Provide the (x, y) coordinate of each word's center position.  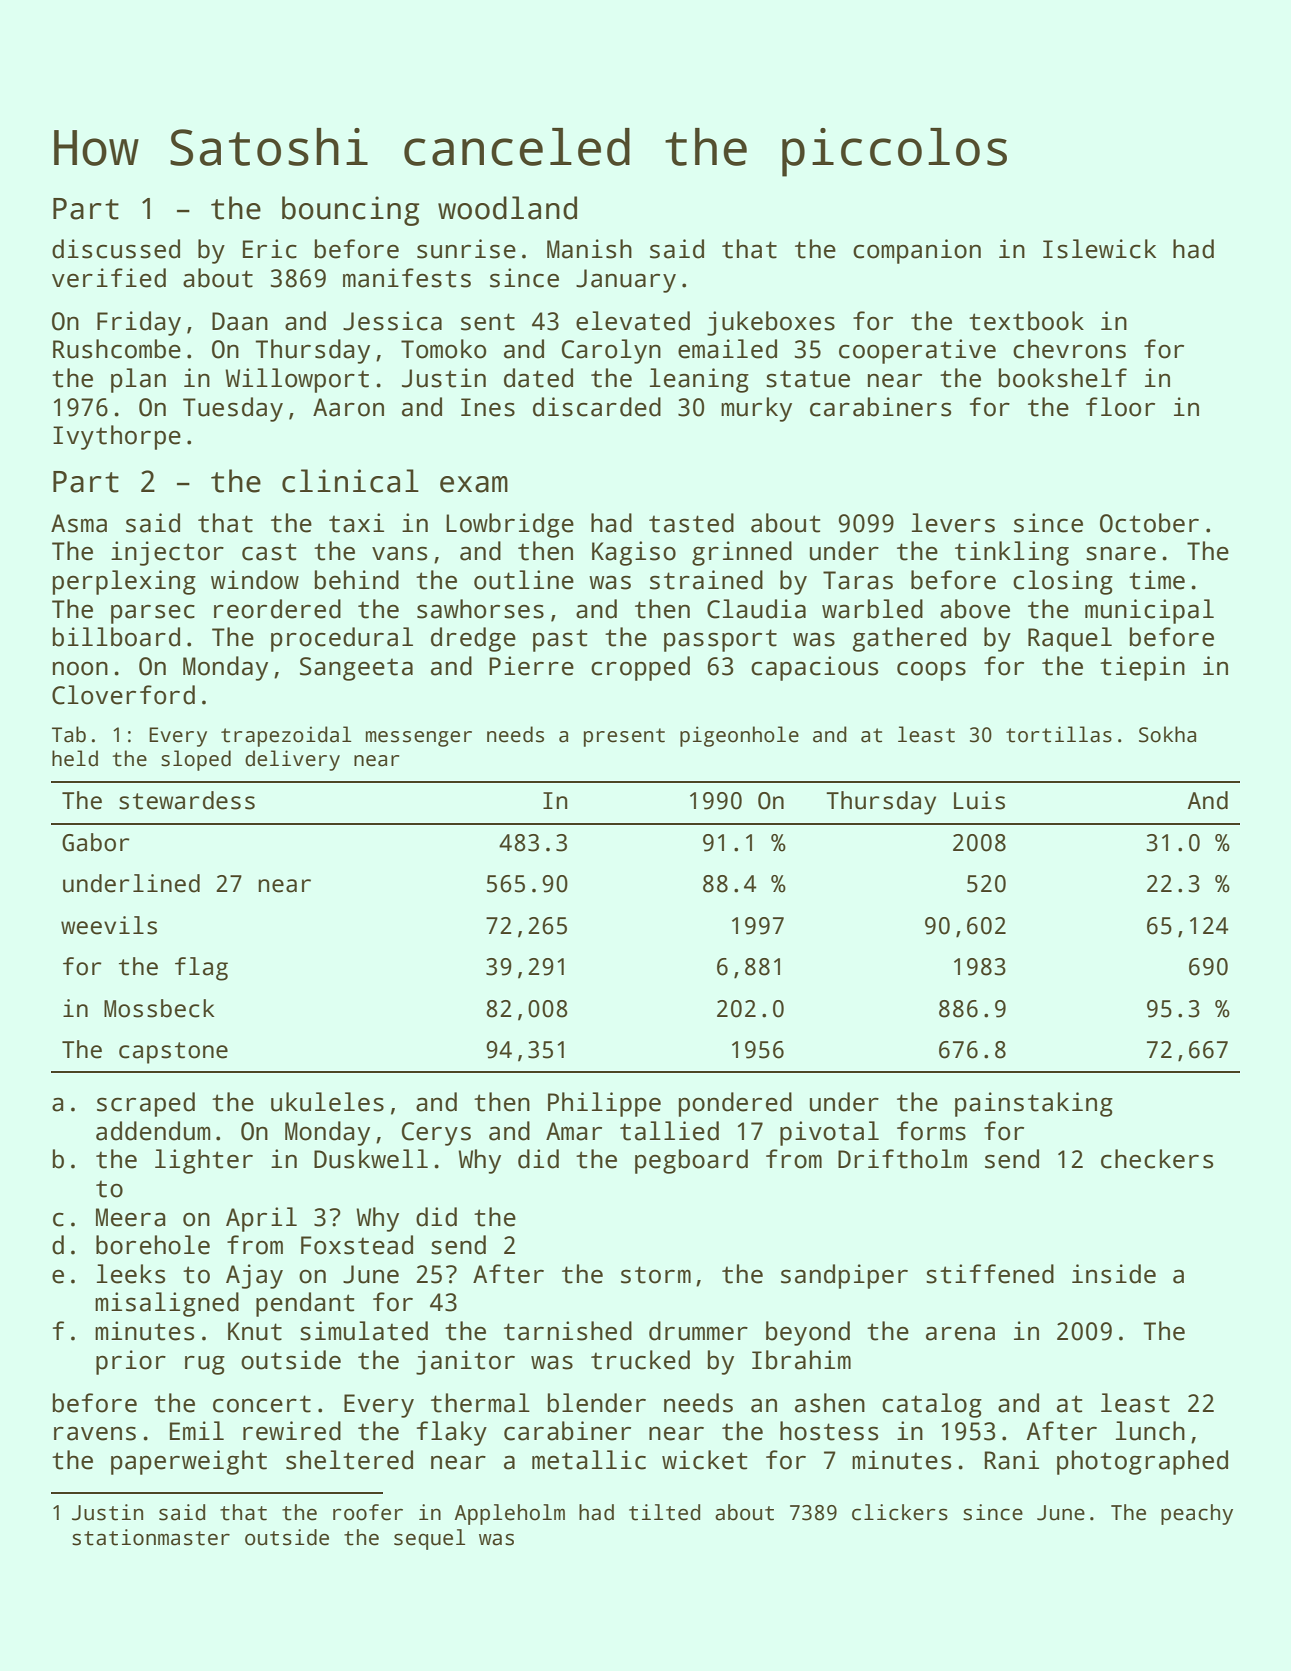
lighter (204, 1161)
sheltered (349, 1460)
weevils (109, 925)
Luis (979, 800)
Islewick (1099, 249)
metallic (589, 1460)
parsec (153, 614)
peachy (1197, 1514)
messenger (419, 739)
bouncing (350, 211)
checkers (1157, 1159)
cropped (640, 668)
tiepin (1142, 668)
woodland (507, 208)
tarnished (568, 1331)
